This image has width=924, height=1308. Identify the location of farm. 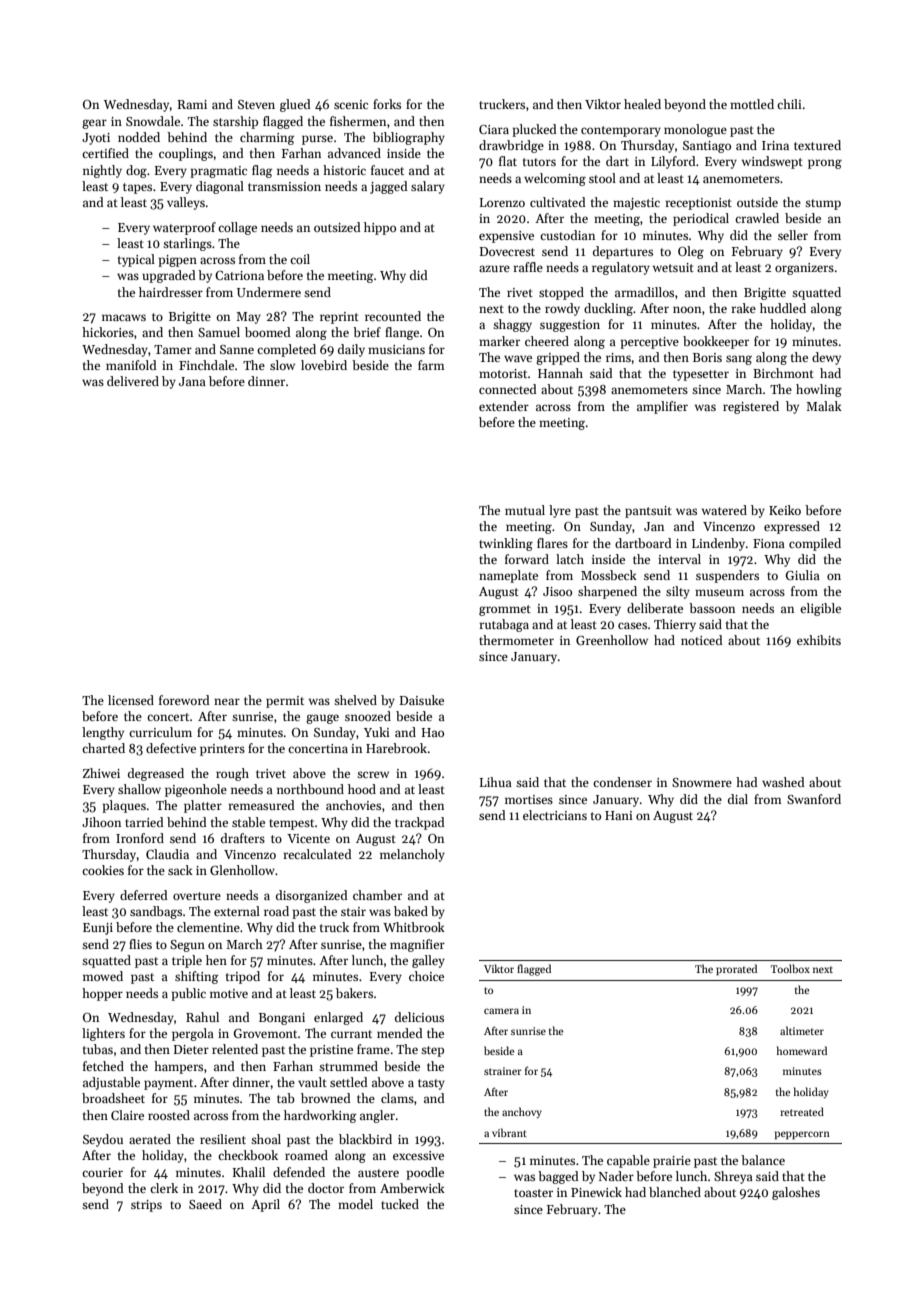
(431, 365).
